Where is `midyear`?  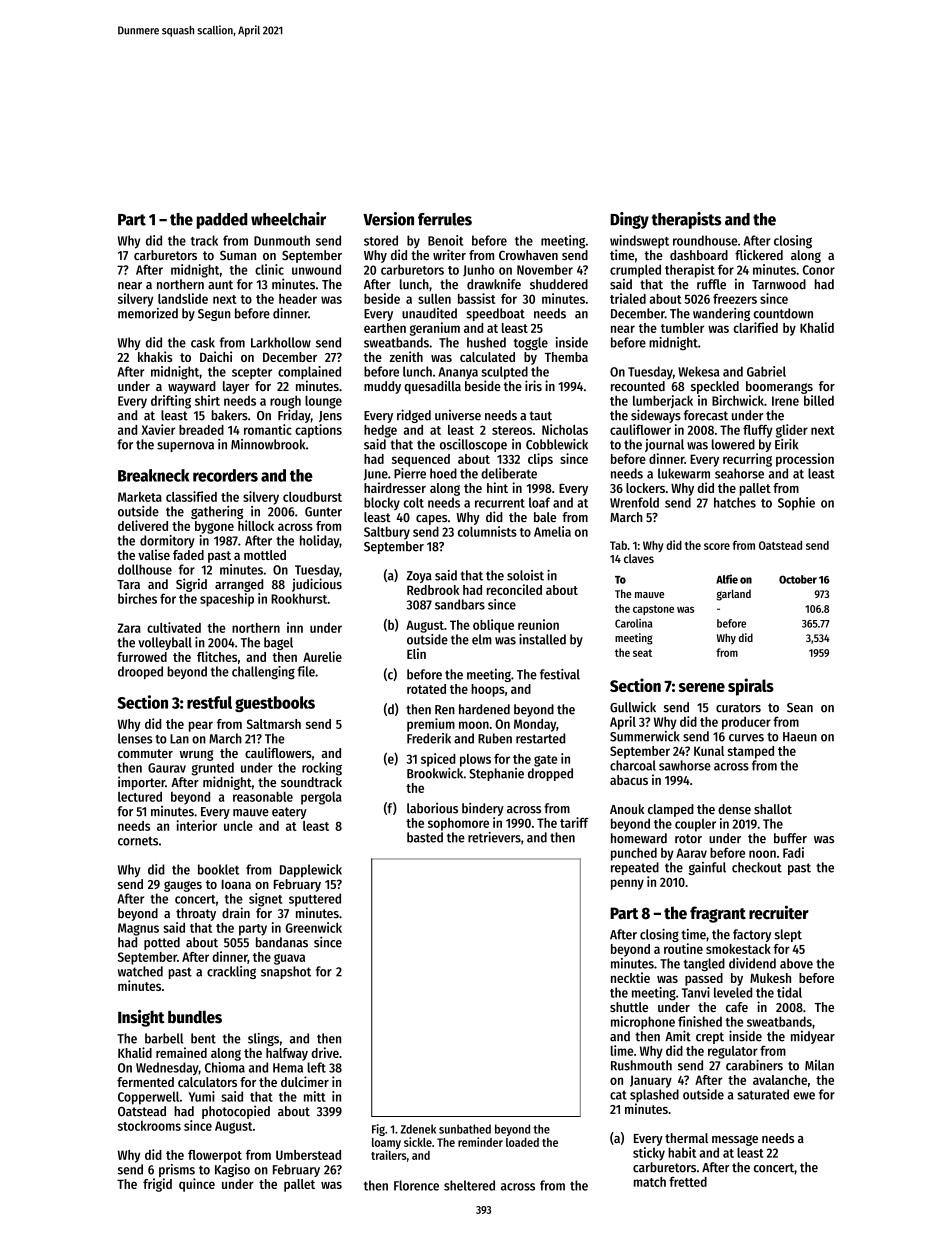 midyear is located at coordinates (813, 1037).
